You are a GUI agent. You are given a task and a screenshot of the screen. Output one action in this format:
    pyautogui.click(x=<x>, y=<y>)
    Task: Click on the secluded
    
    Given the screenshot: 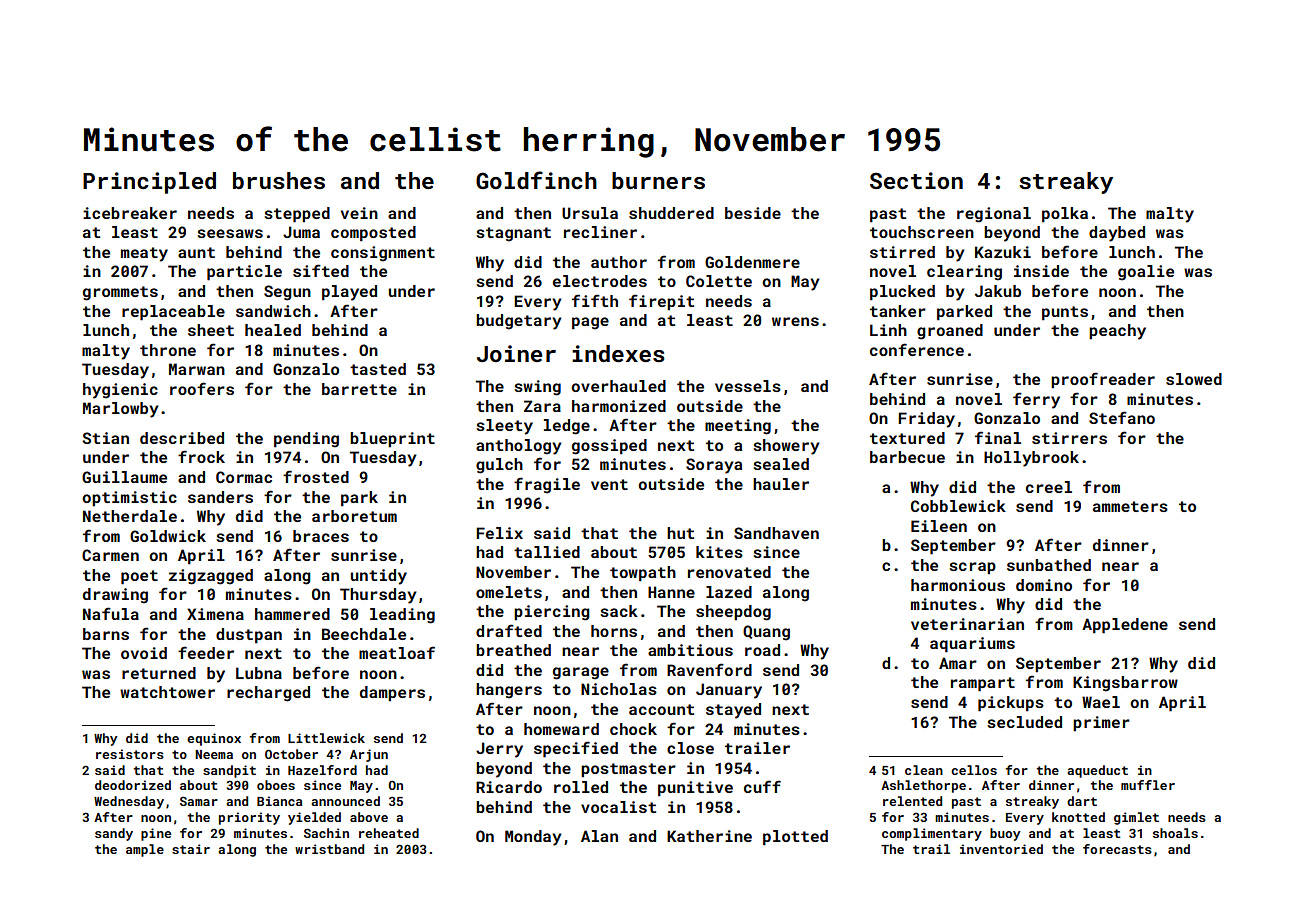 What is the action you would take?
    pyautogui.click(x=1024, y=722)
